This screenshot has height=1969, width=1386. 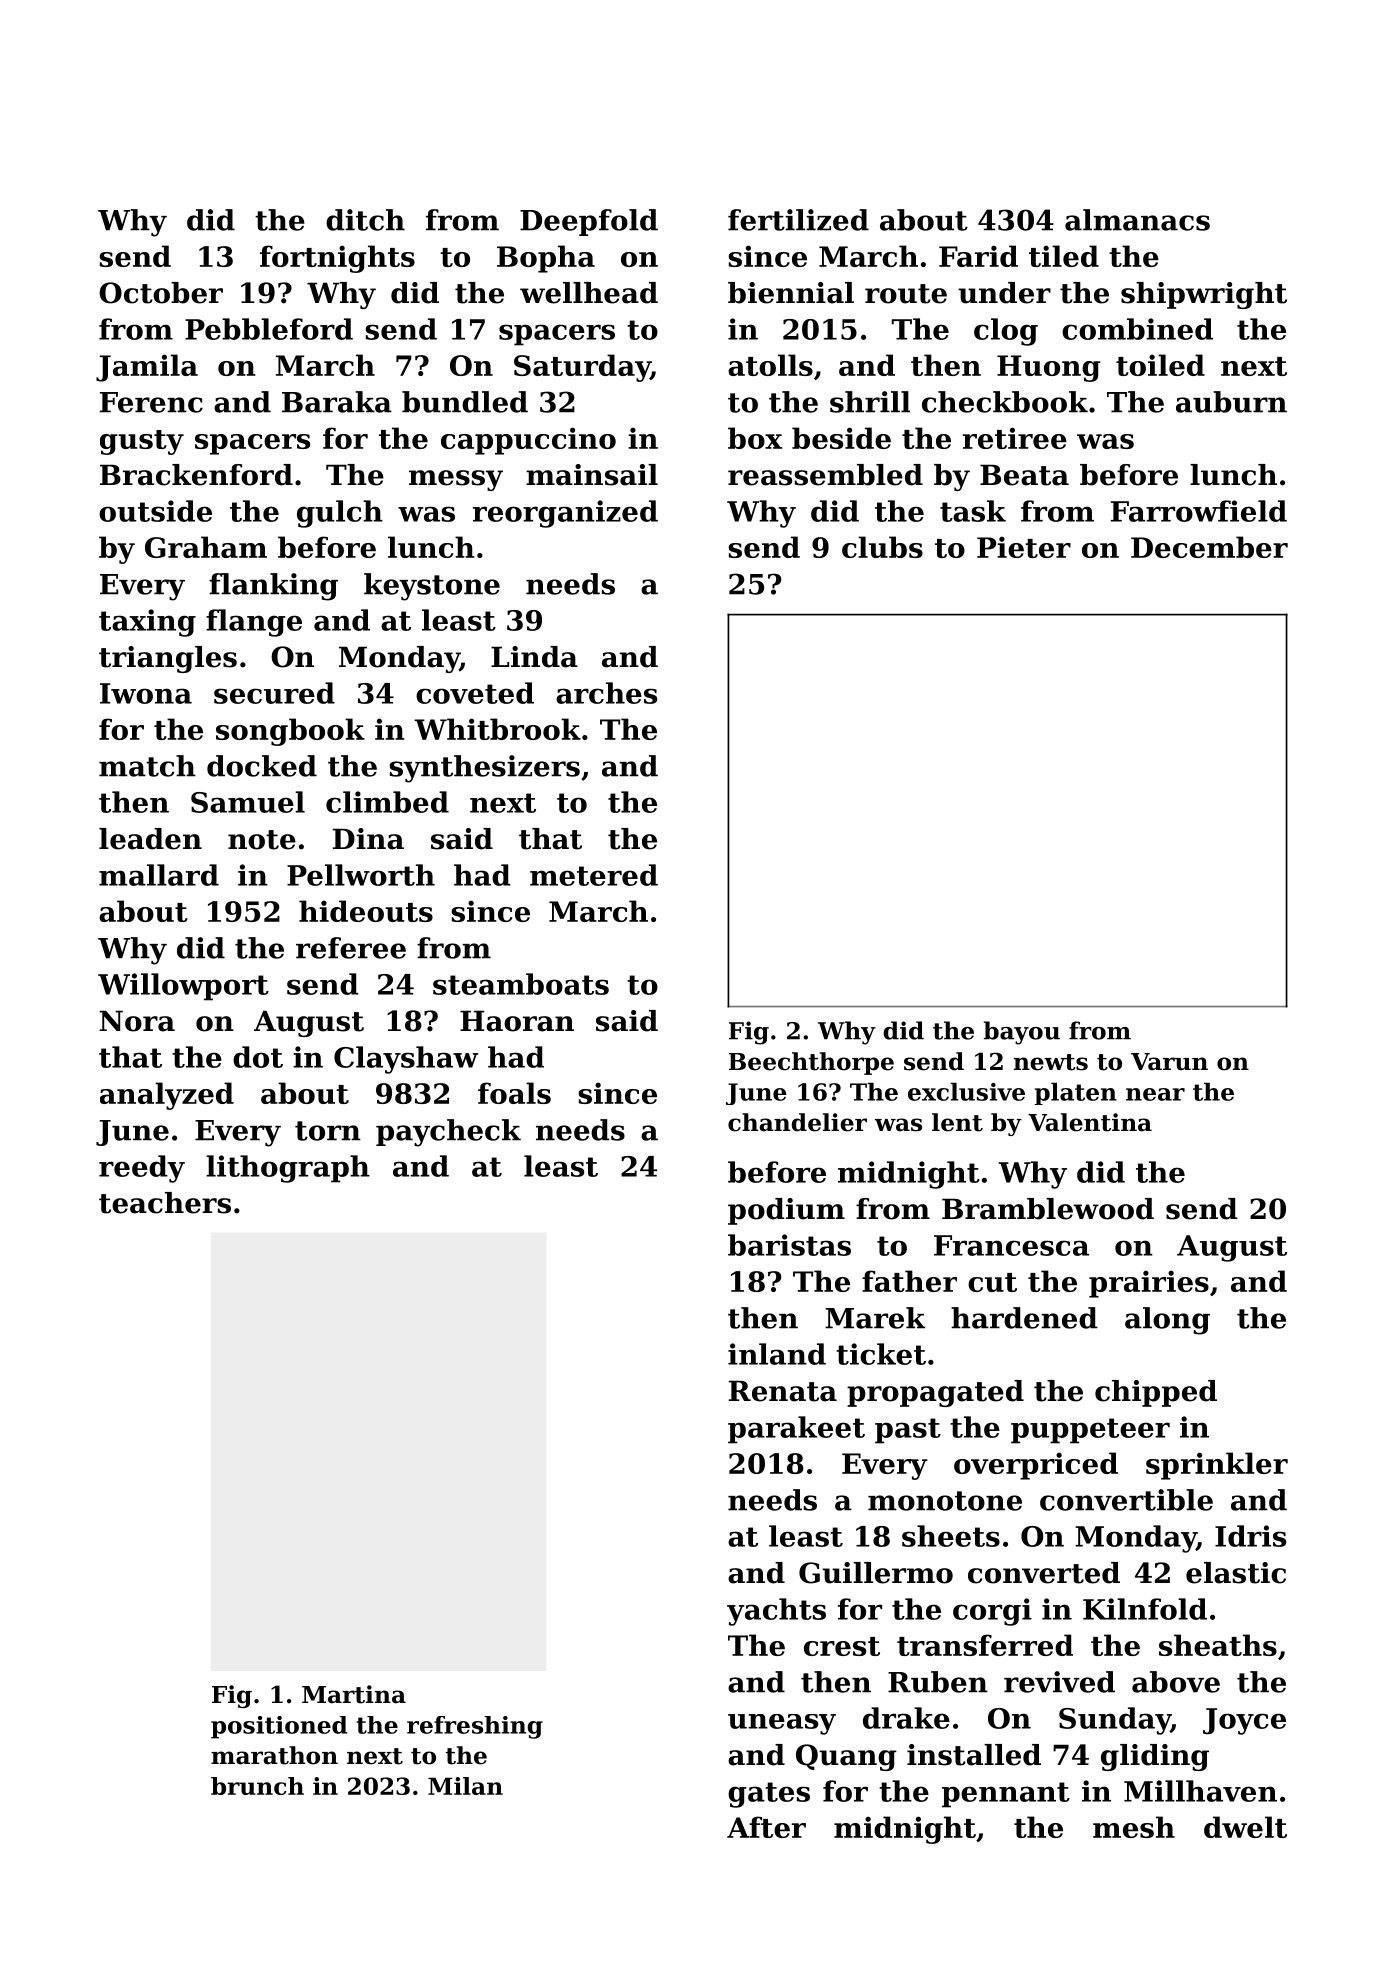 What do you see at coordinates (594, 875) in the screenshot?
I see `metered` at bounding box center [594, 875].
